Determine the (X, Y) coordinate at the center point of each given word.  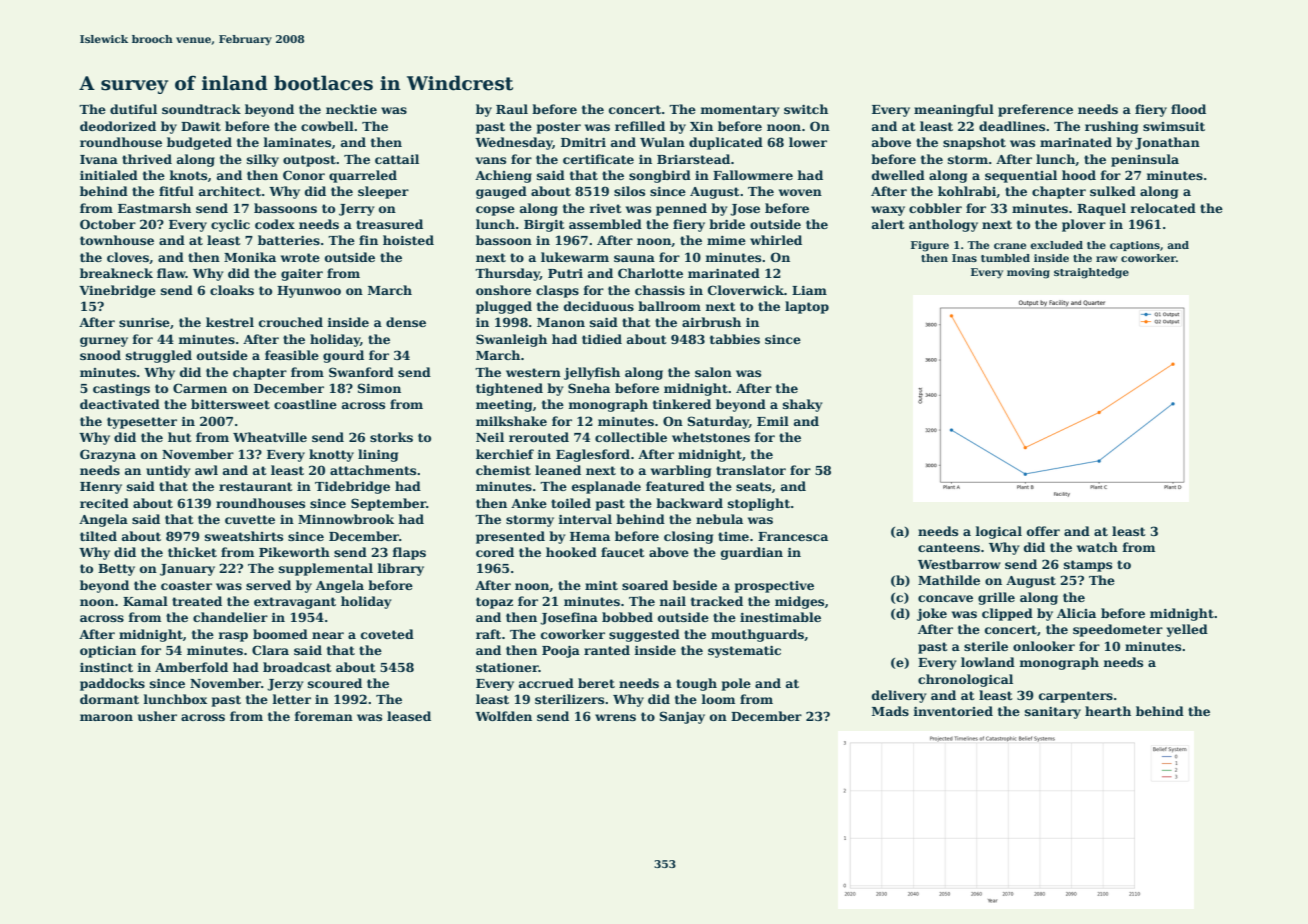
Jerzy (285, 685)
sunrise (144, 322)
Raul (512, 109)
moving (1028, 273)
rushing (1111, 127)
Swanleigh (511, 340)
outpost (309, 161)
